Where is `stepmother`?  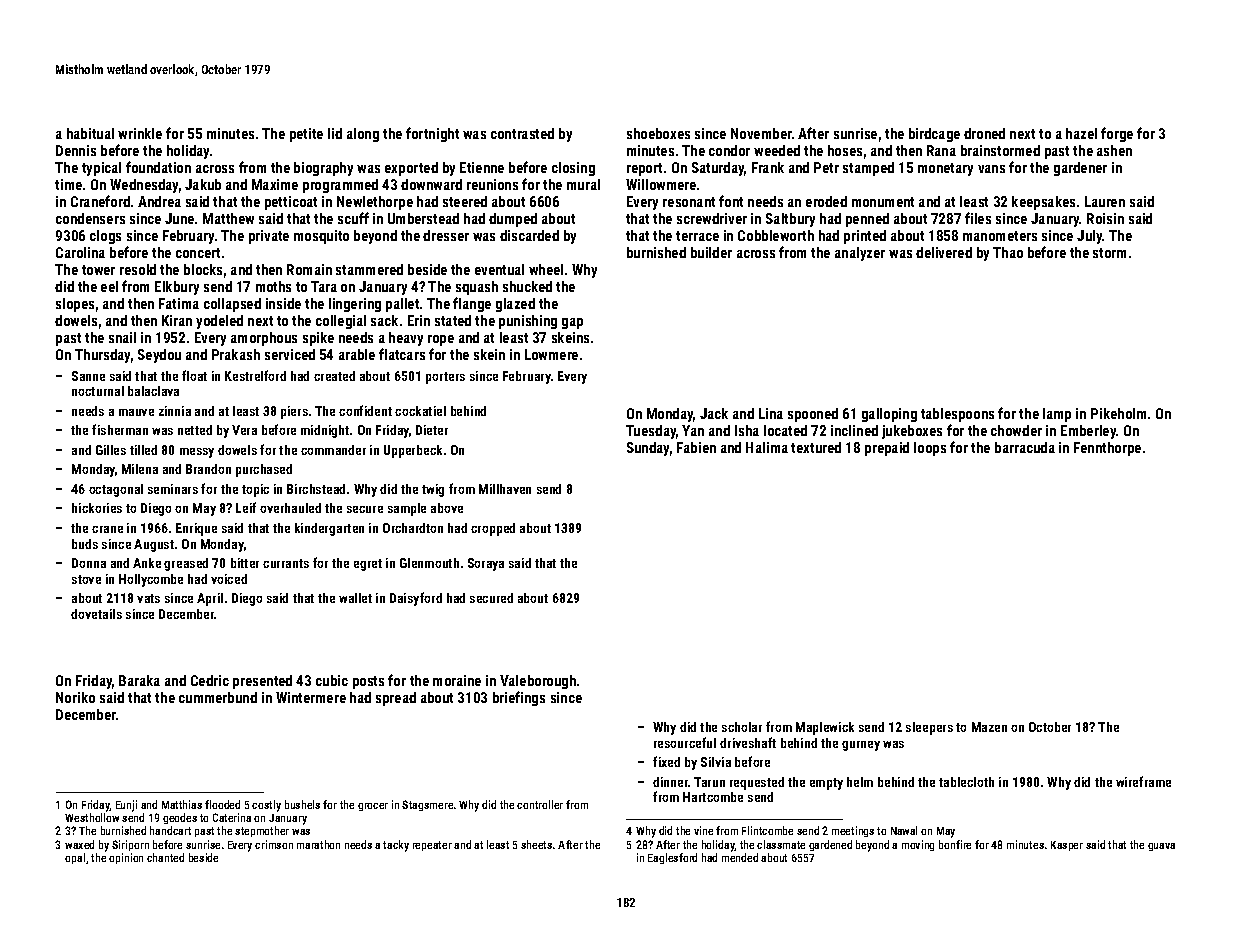 stepmother is located at coordinates (262, 831).
